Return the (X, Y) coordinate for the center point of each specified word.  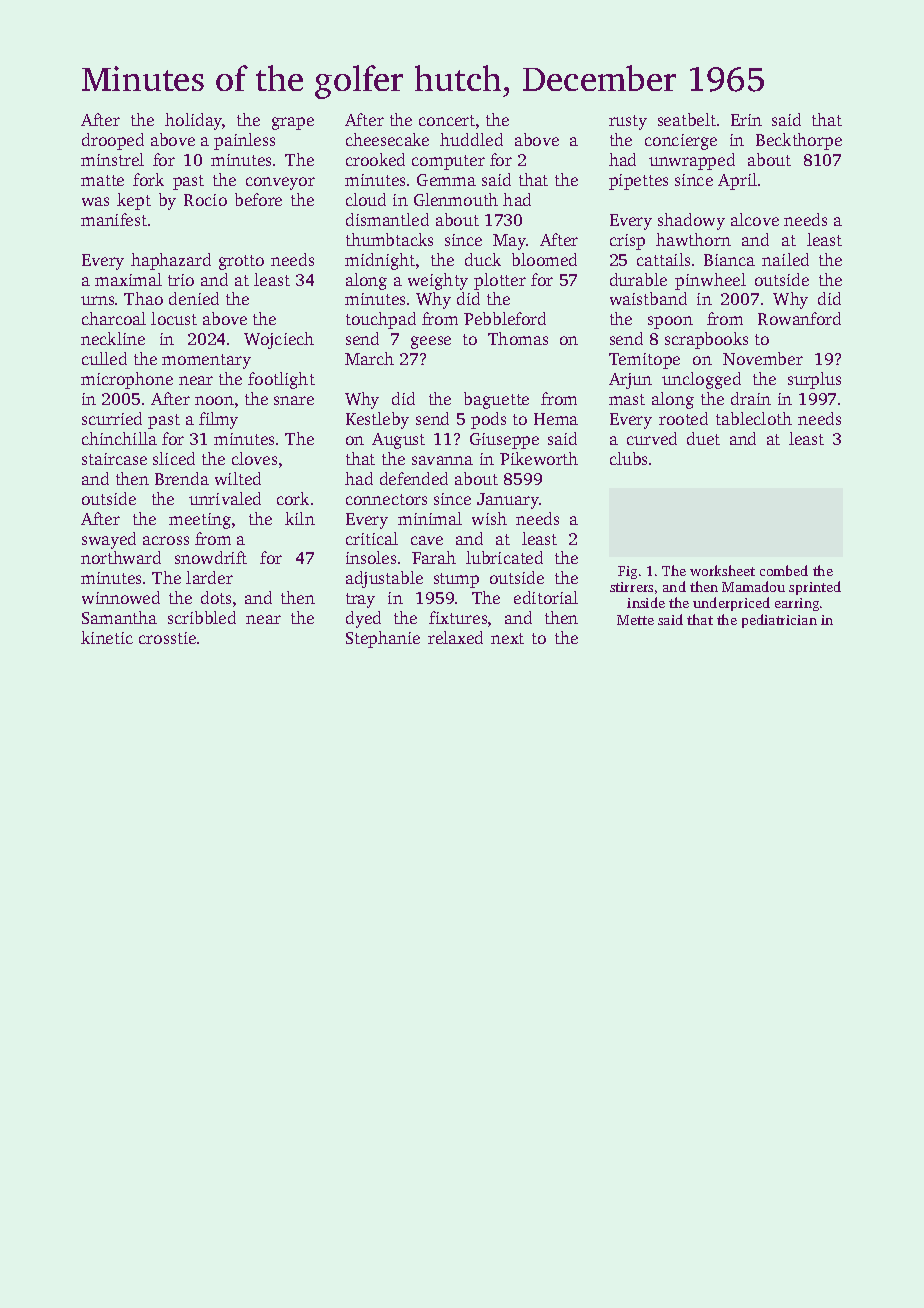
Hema (556, 419)
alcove (755, 219)
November (763, 358)
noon (214, 400)
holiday (193, 121)
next (507, 638)
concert (447, 120)
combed (784, 570)
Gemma (446, 180)
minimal (430, 518)
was (95, 201)
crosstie (167, 638)
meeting (200, 521)
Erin (746, 120)
